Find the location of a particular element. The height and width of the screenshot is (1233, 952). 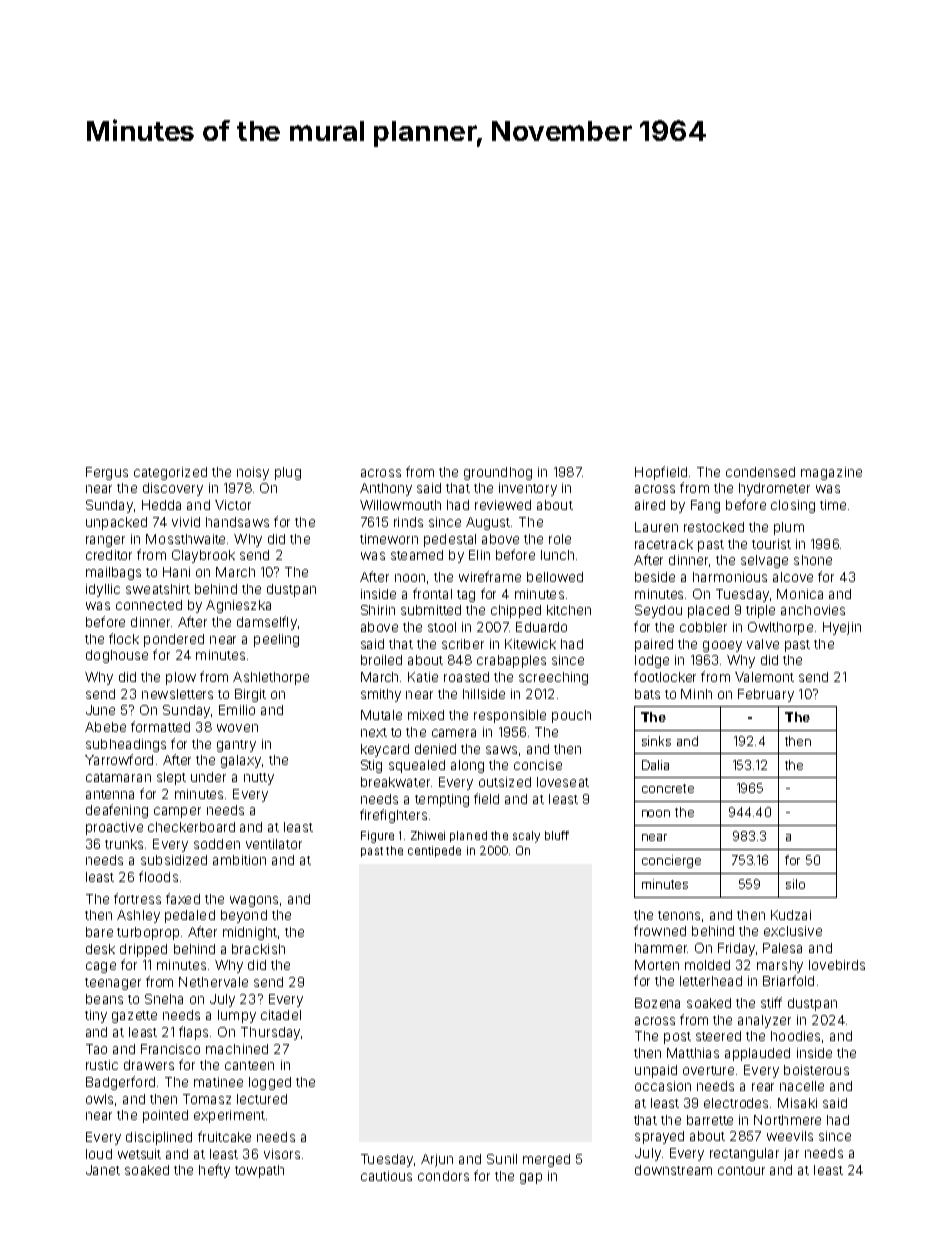

electrodes is located at coordinates (737, 1103).
